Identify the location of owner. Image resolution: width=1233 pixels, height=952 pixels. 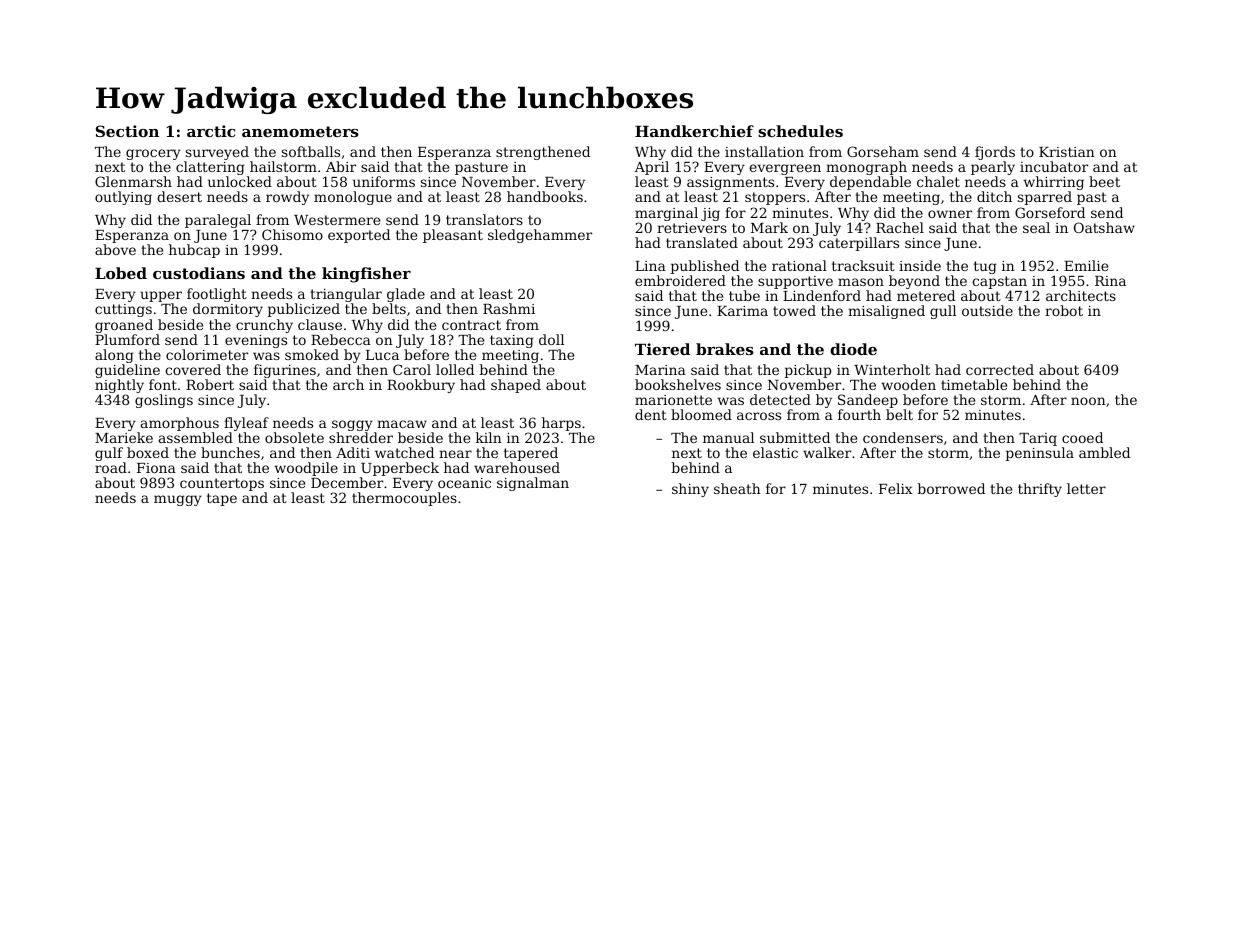
(950, 214).
